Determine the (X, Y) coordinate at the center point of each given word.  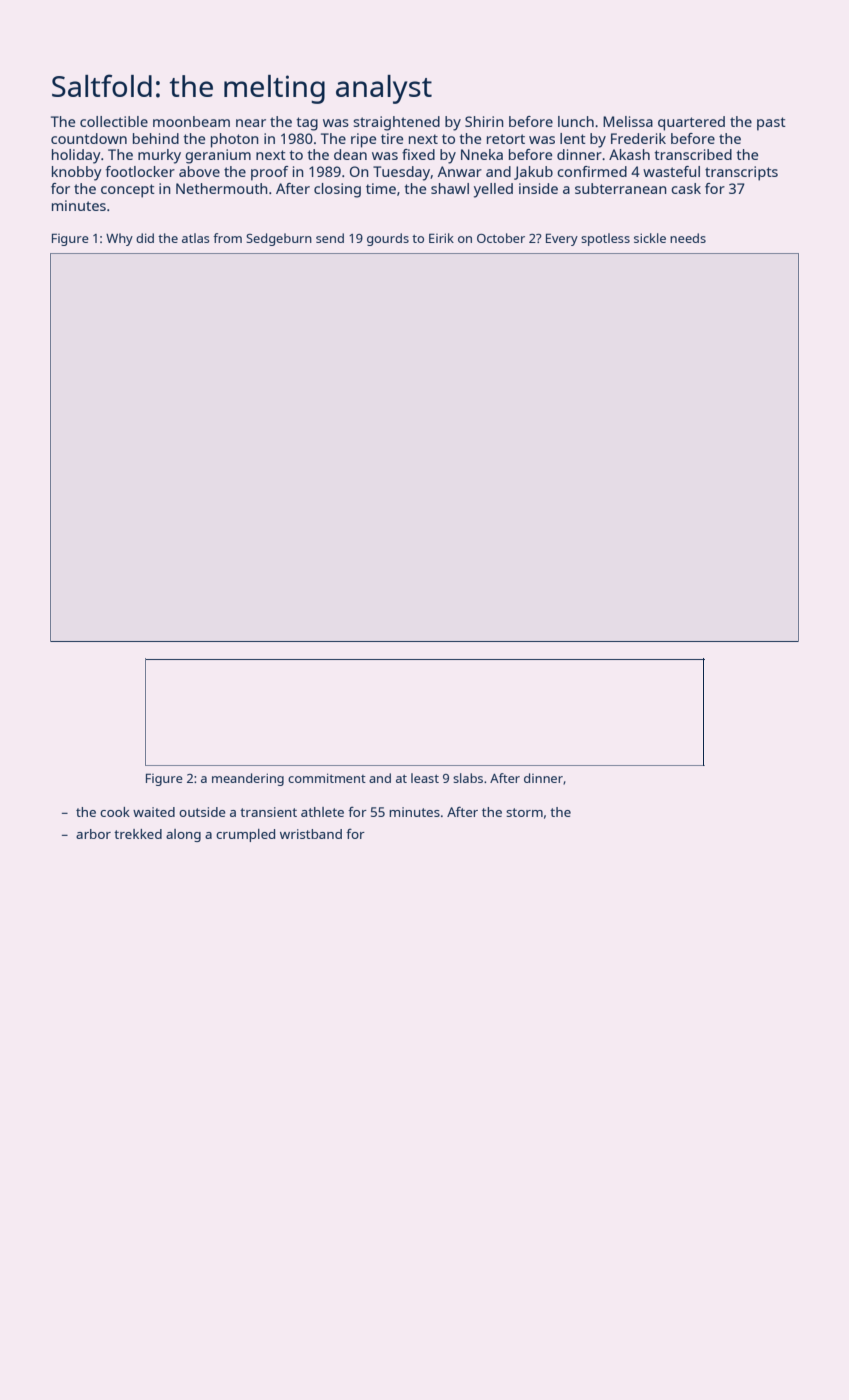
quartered (691, 123)
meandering (248, 779)
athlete (322, 812)
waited (154, 812)
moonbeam (191, 121)
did (145, 238)
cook (115, 812)
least (425, 778)
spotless (605, 239)
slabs (468, 778)
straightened (396, 123)
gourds (388, 239)
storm (524, 812)
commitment (327, 778)
